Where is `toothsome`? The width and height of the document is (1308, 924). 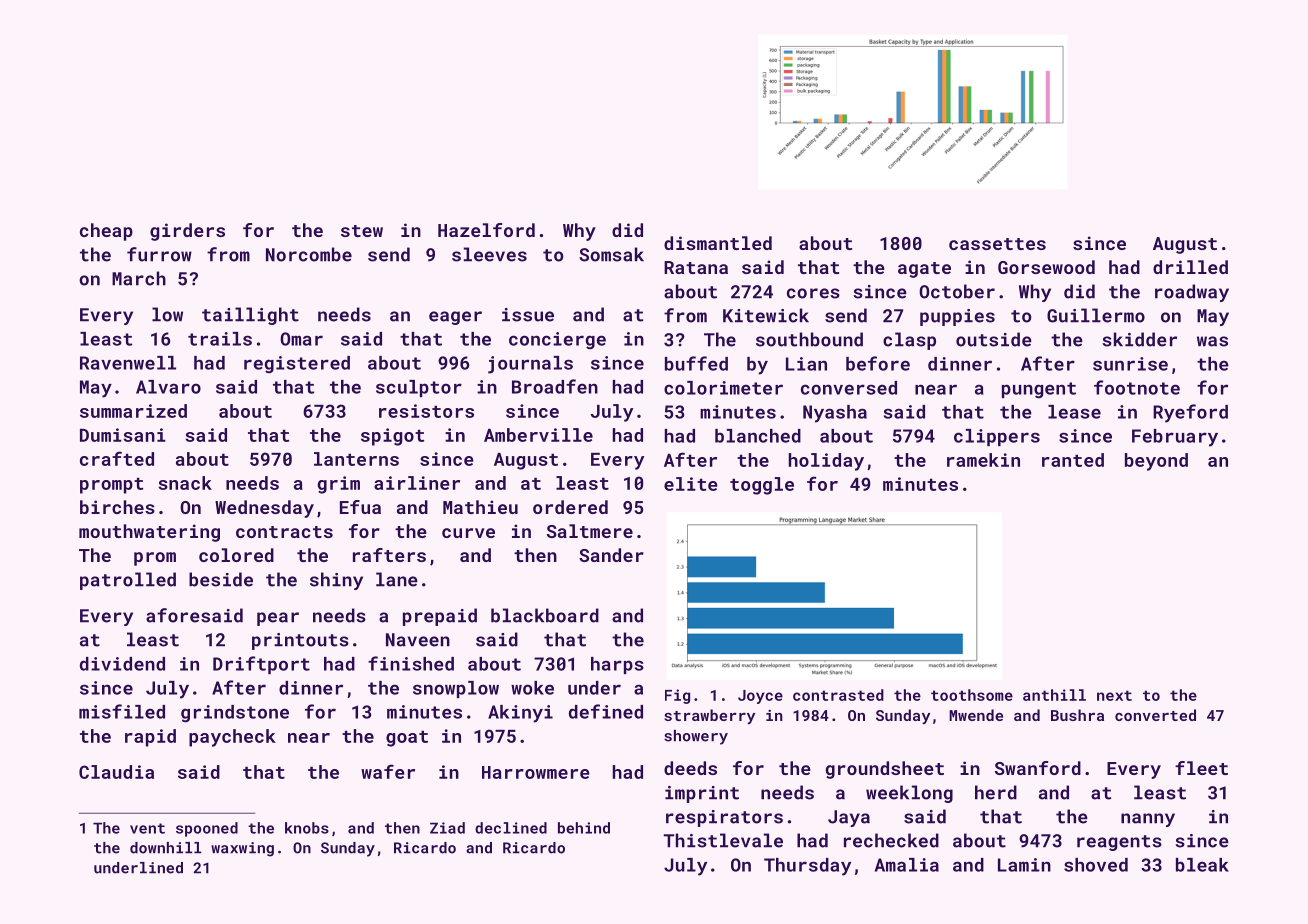
toothsome is located at coordinates (972, 695).
